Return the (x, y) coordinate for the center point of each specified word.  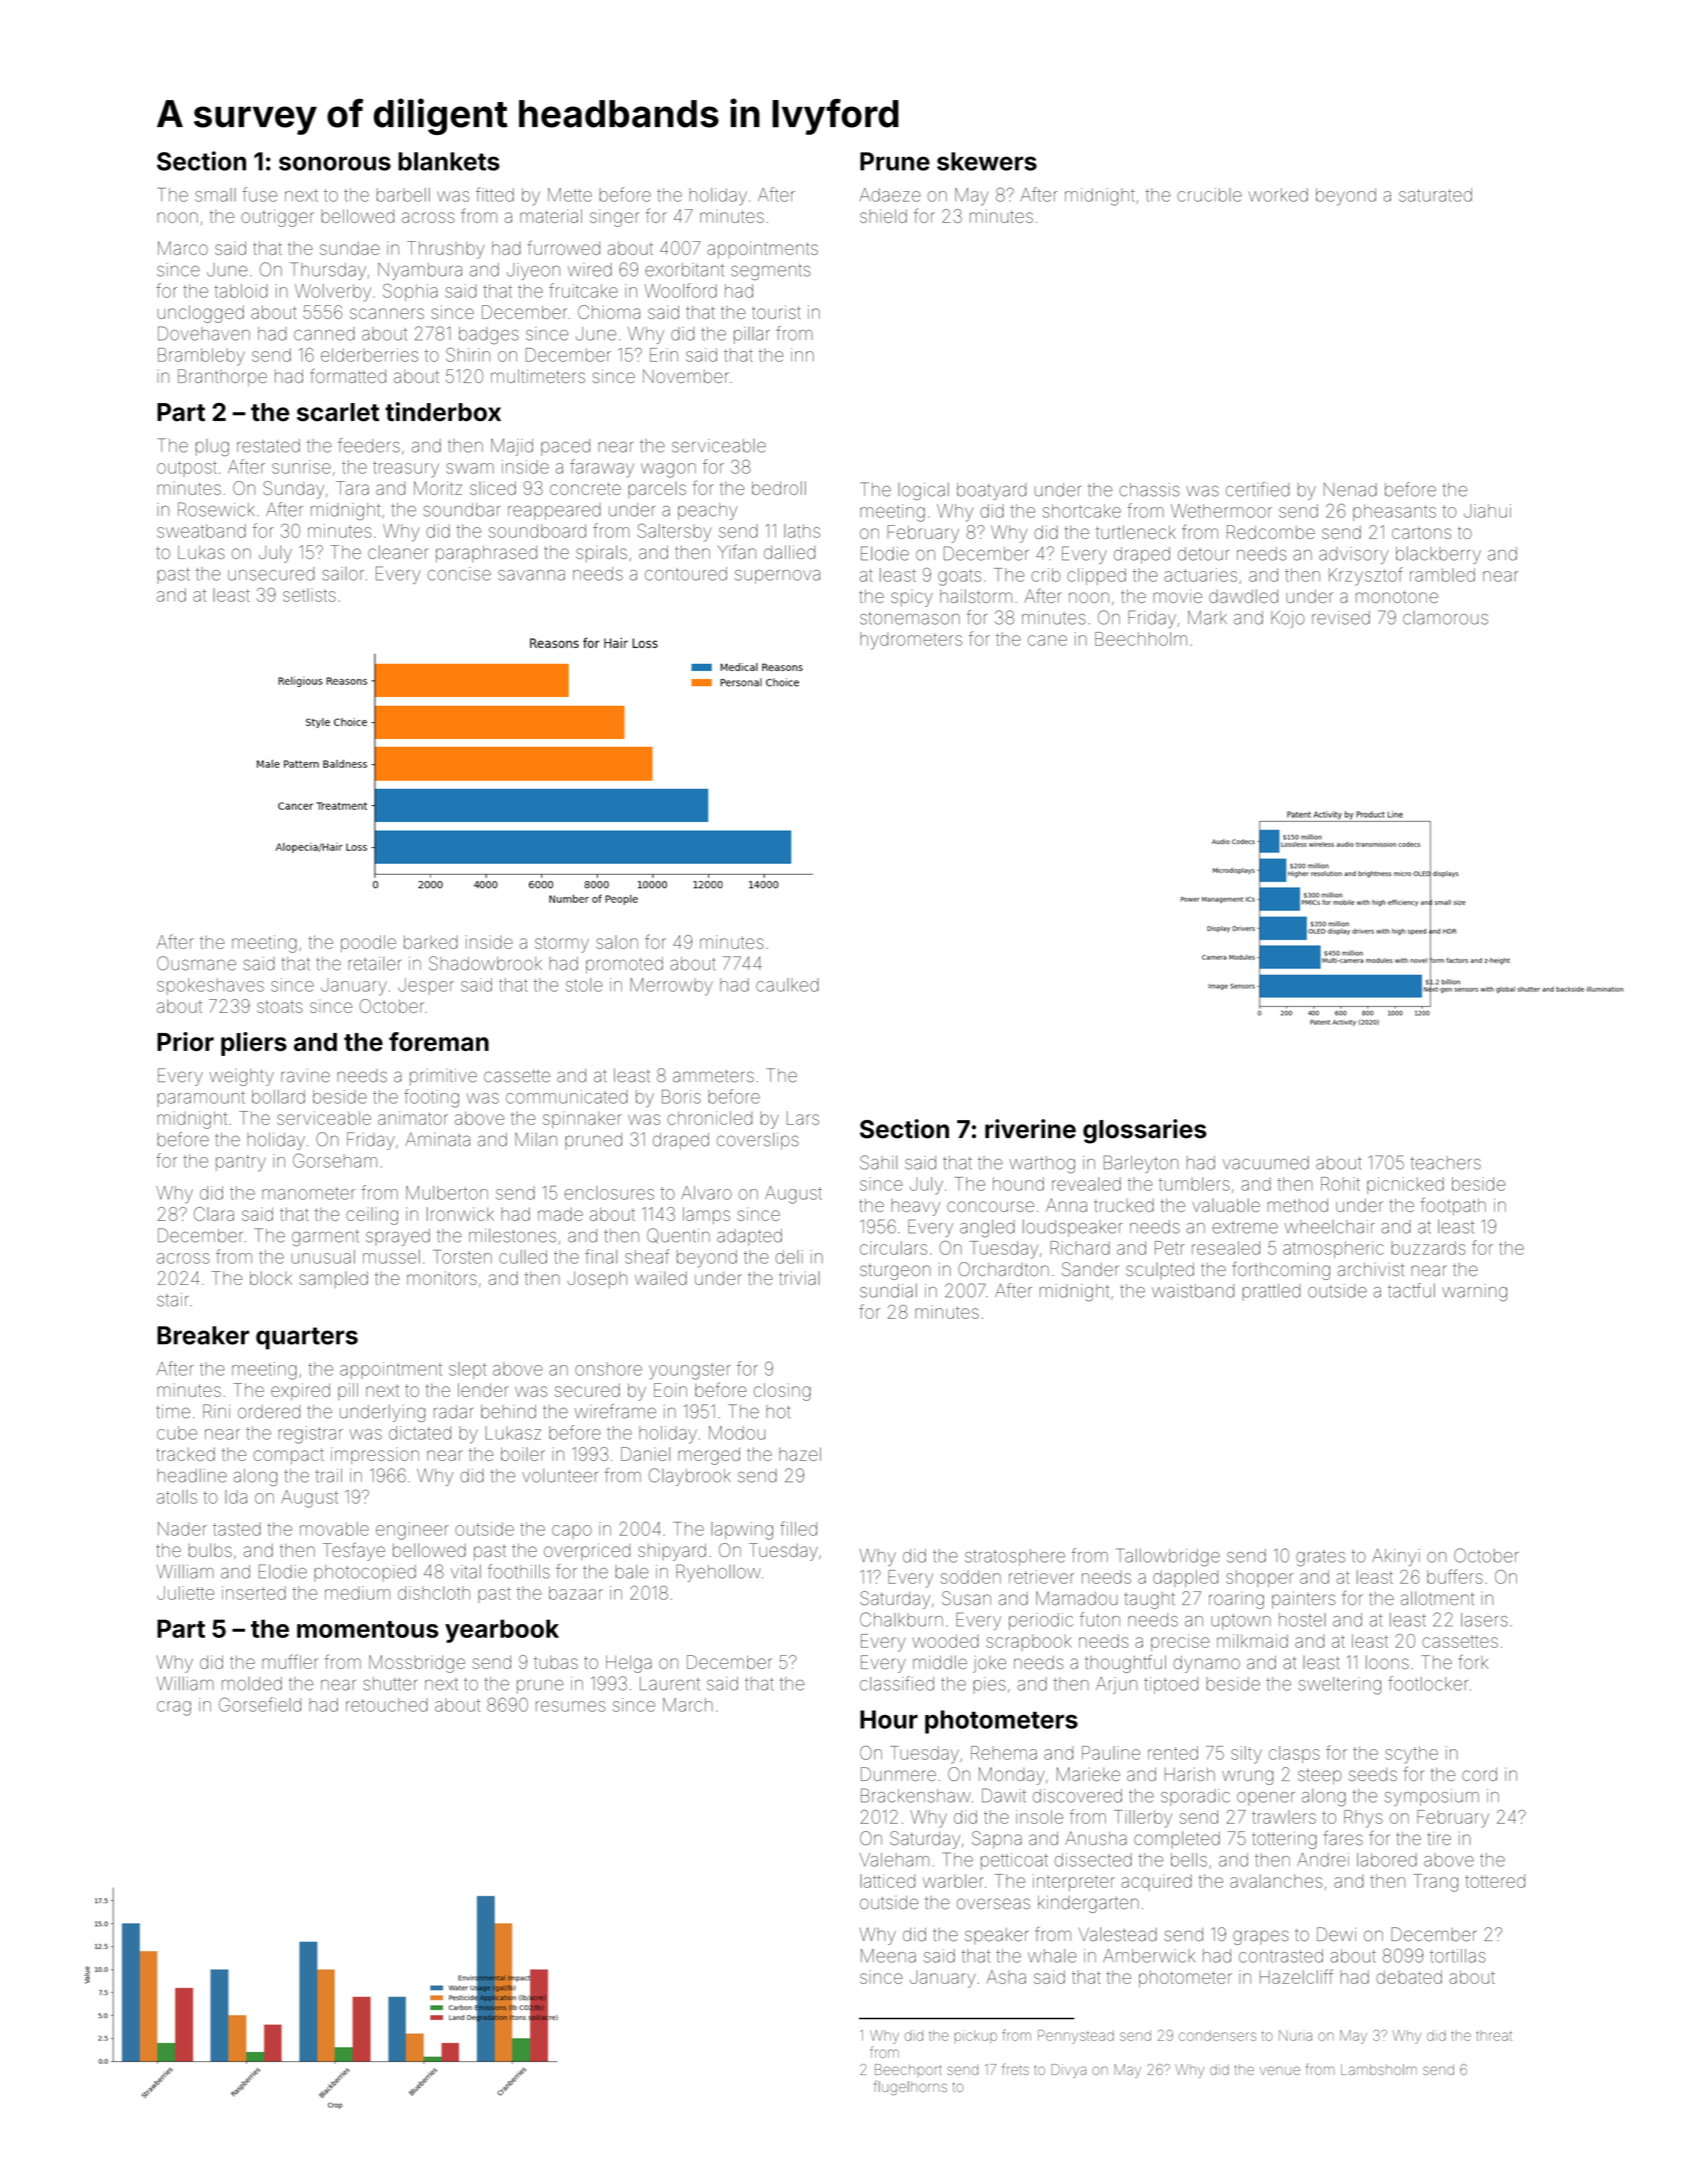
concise (459, 574)
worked (1278, 195)
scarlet (338, 412)
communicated (567, 1097)
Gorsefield (260, 1704)
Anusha (1096, 1838)
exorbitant (684, 270)
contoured (686, 574)
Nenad (1350, 490)
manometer (308, 1193)
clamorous (1445, 618)
